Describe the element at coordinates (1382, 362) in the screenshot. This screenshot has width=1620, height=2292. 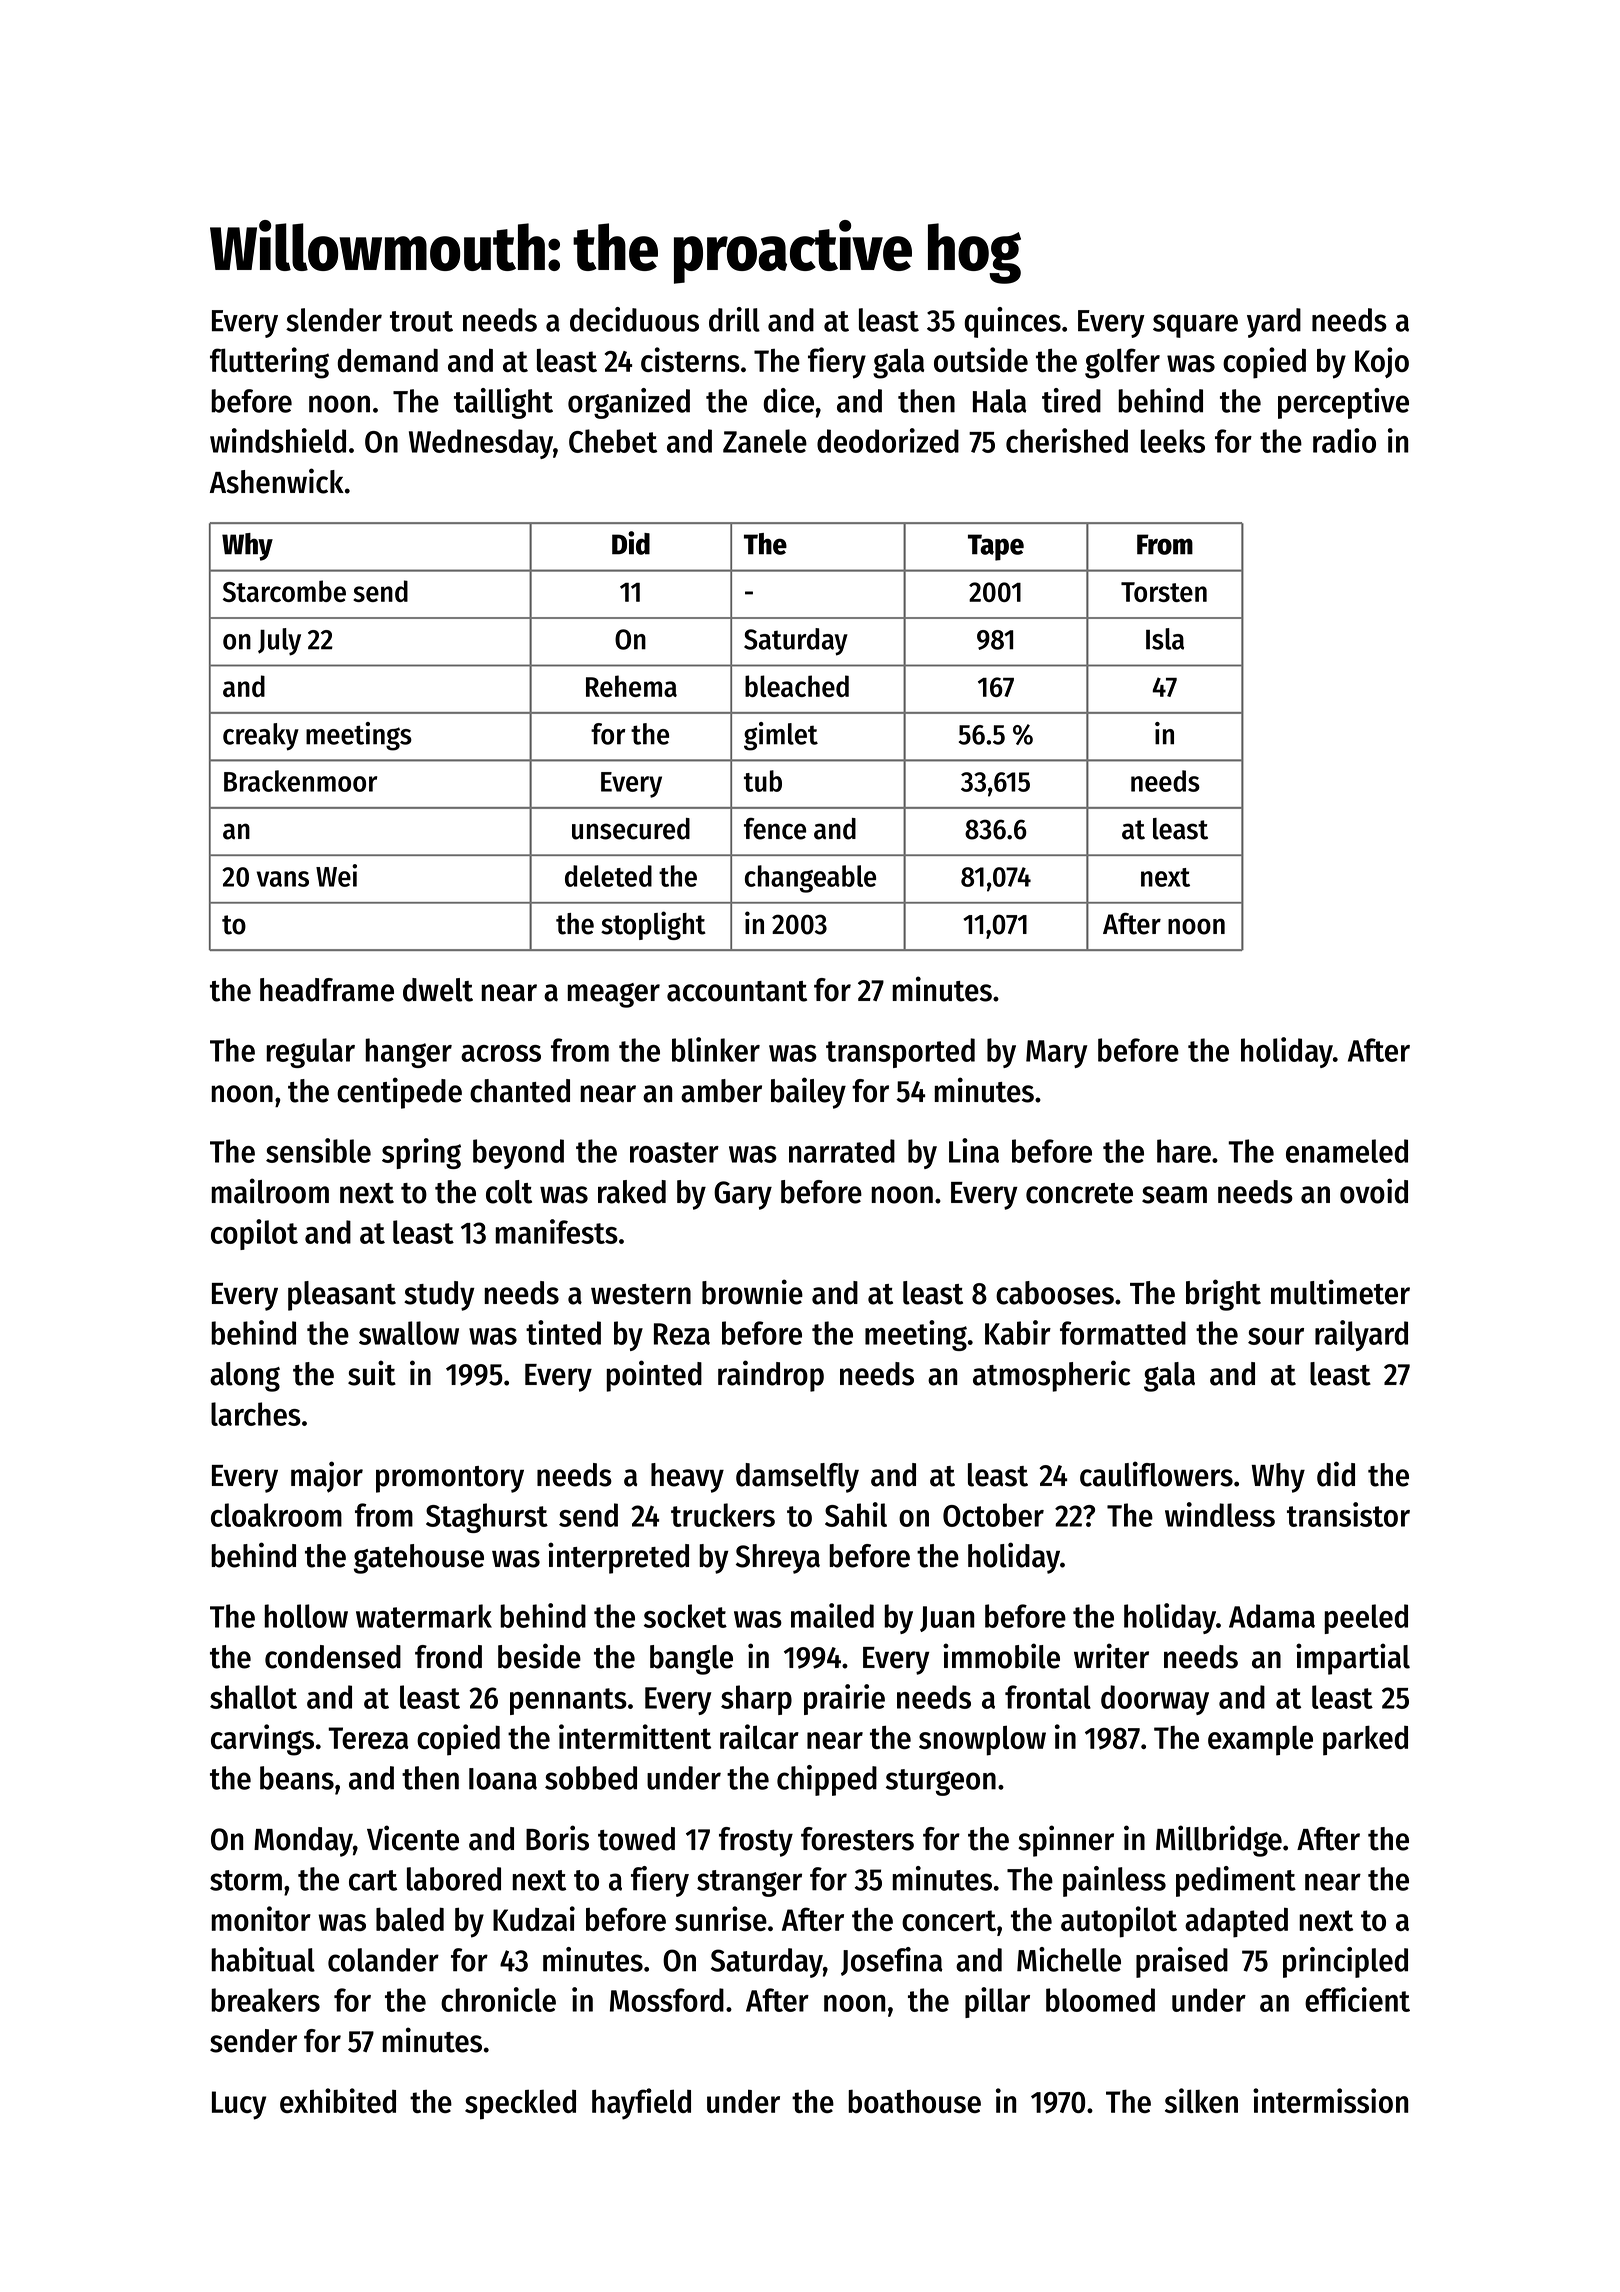
I see `Kojo` at that location.
